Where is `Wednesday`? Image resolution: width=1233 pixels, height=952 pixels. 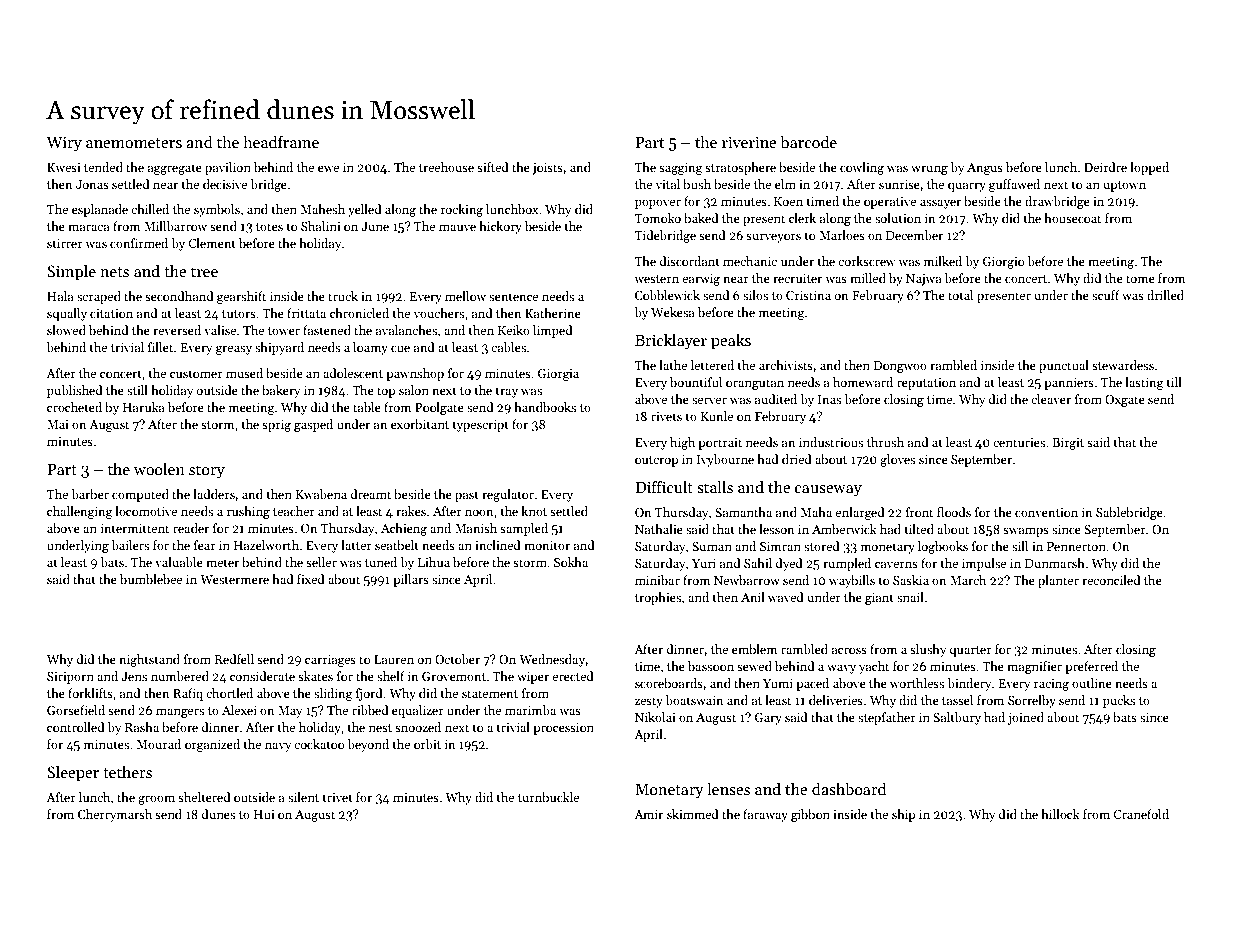
Wednesday is located at coordinates (552, 660).
